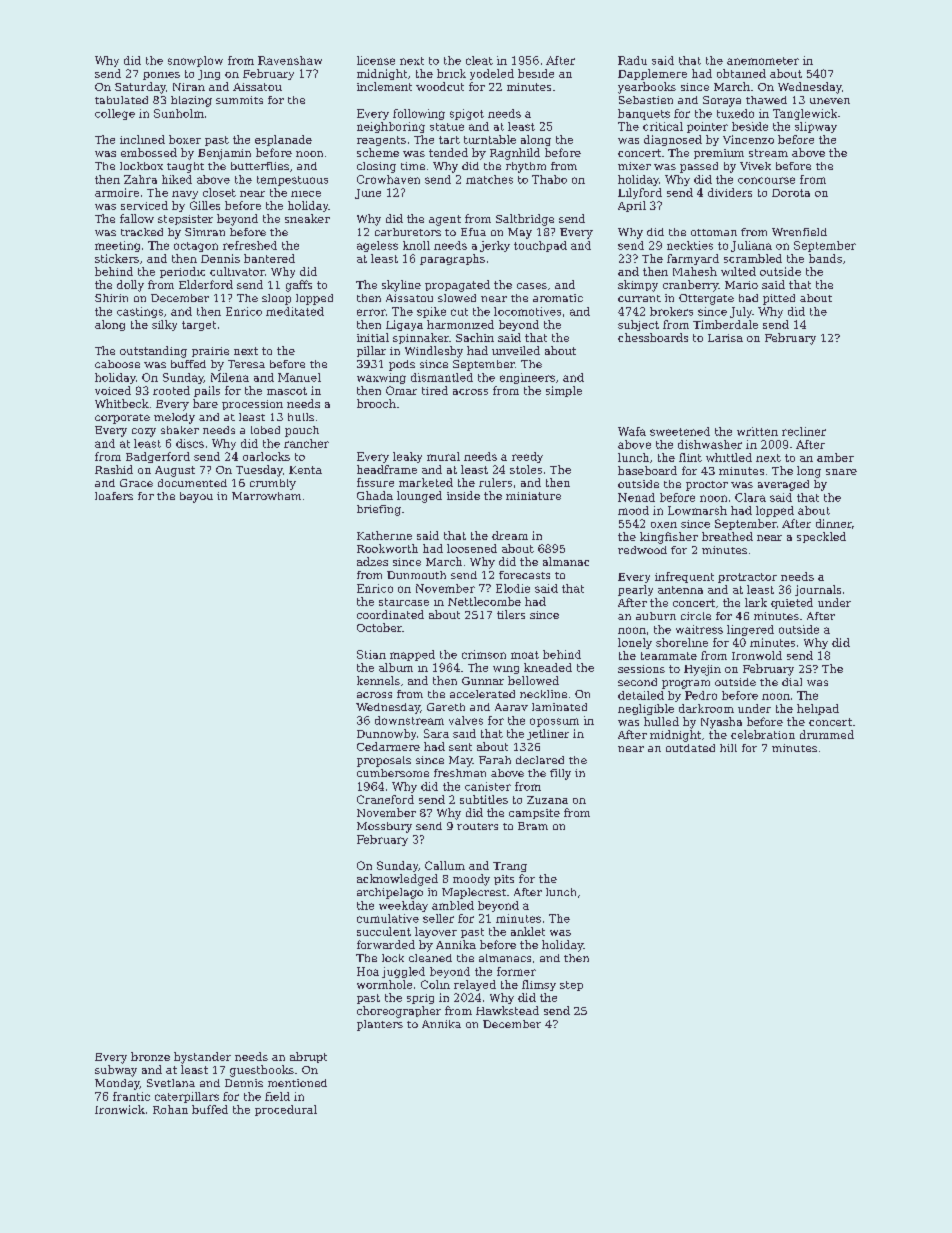 The image size is (952, 1233). What do you see at coordinates (380, 1025) in the image?
I see `planters` at bounding box center [380, 1025].
